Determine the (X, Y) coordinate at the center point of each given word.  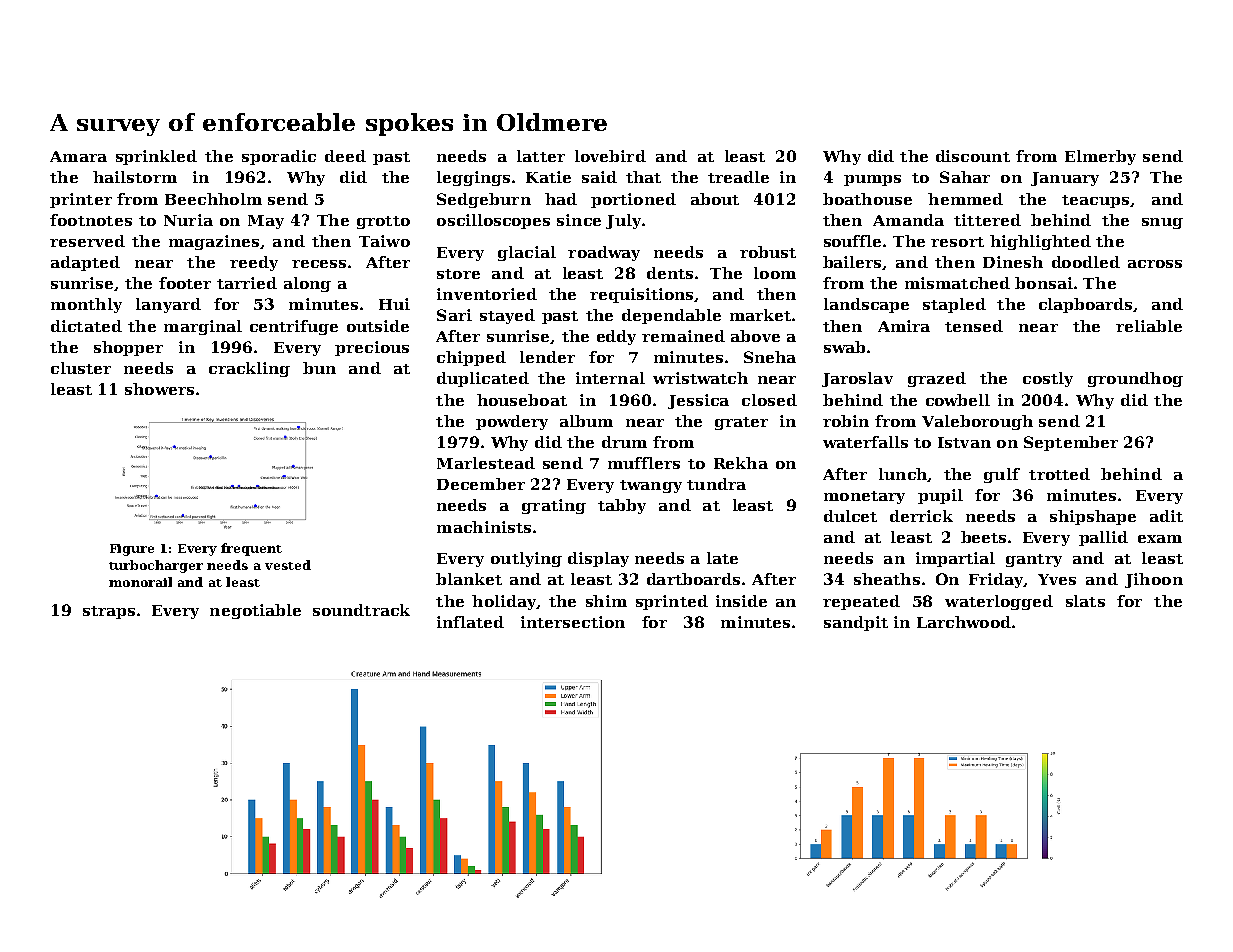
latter (541, 156)
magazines (214, 242)
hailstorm (135, 177)
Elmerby (1100, 157)
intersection (573, 622)
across (1155, 264)
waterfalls (865, 442)
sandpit (856, 623)
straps (109, 612)
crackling (249, 369)
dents (670, 273)
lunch (903, 474)
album (586, 421)
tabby (622, 506)
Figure (132, 550)
